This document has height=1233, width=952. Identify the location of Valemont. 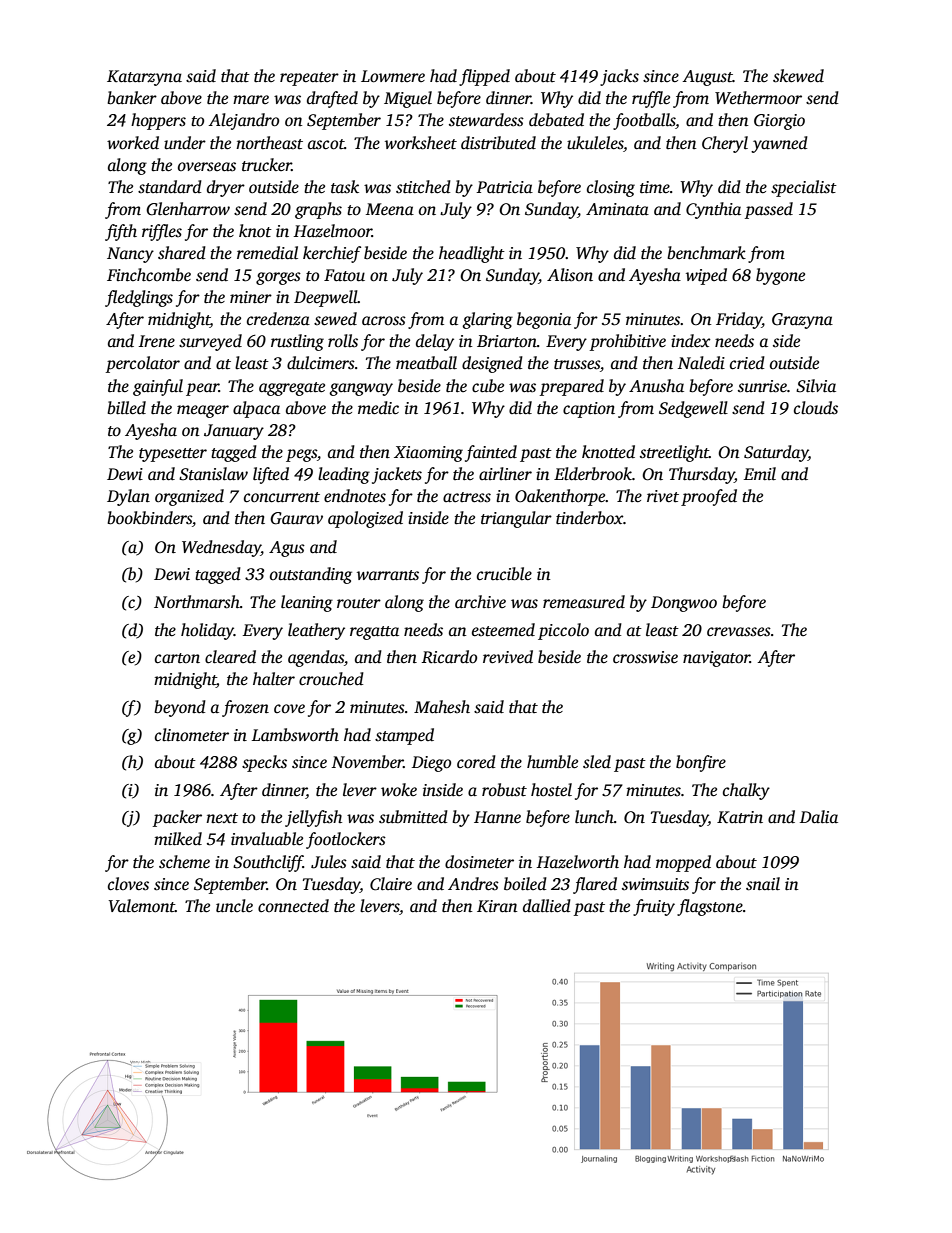
(142, 906).
